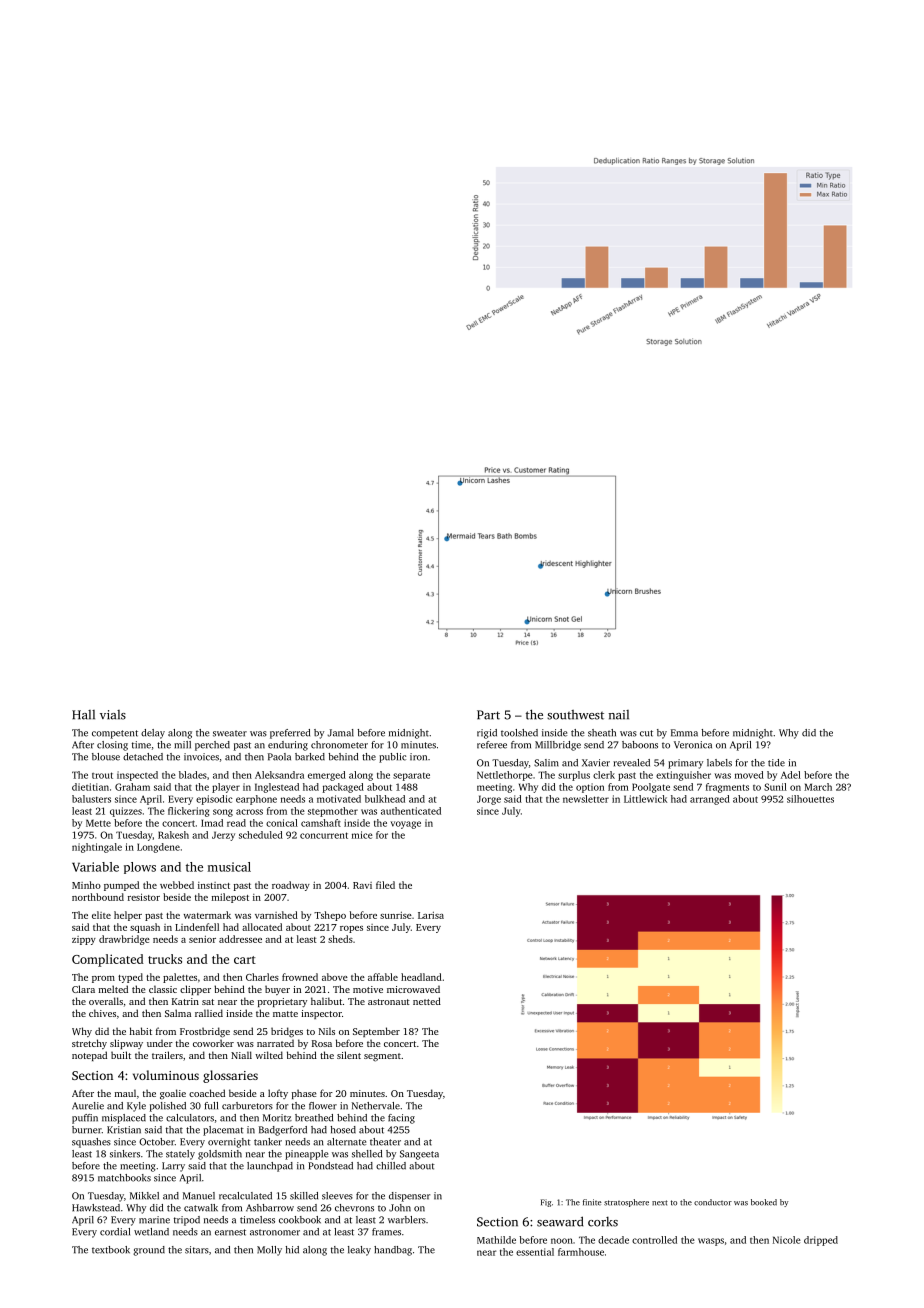 This screenshot has width=924, height=1308. What do you see at coordinates (144, 897) in the screenshot?
I see `resistor` at bounding box center [144, 897].
